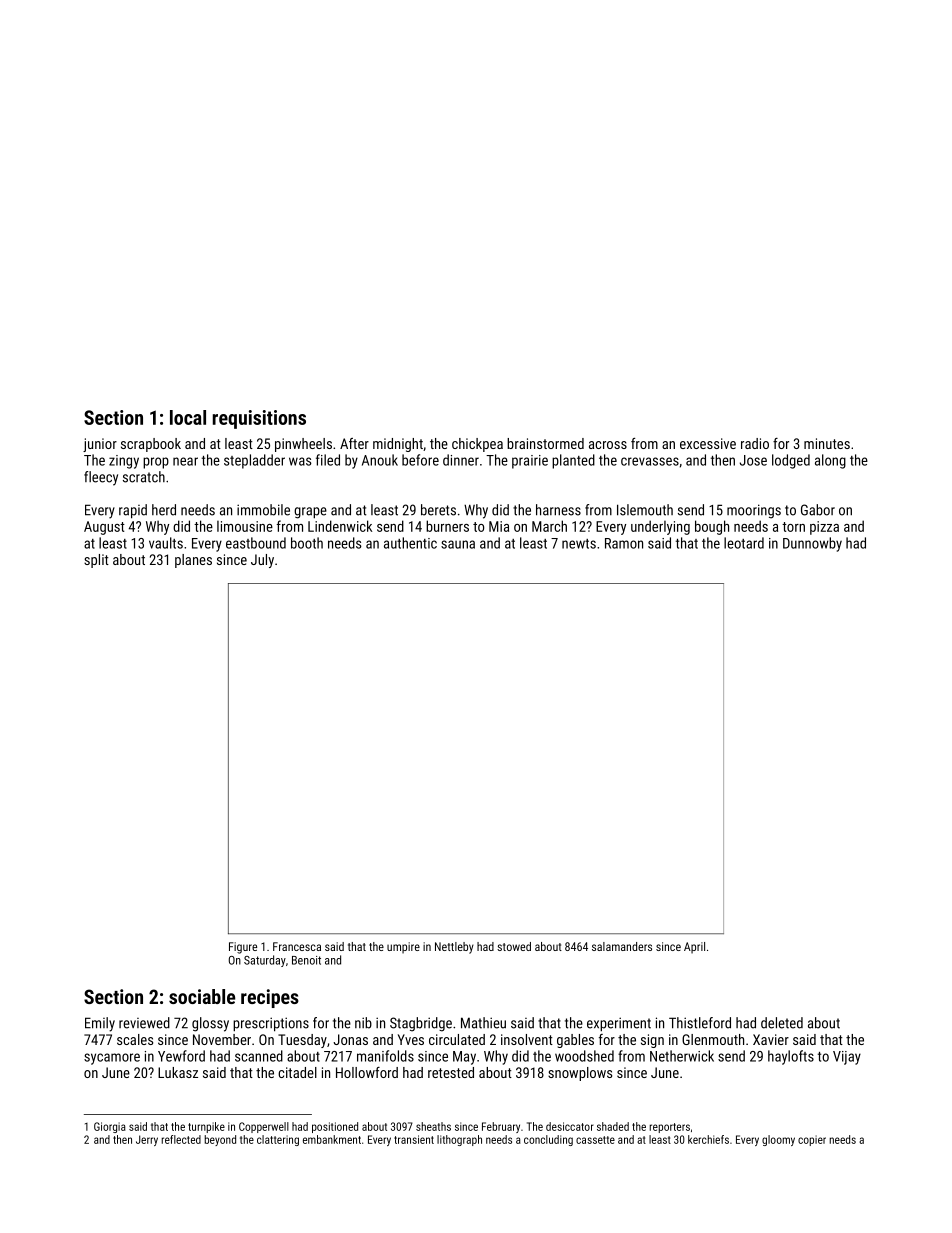 This page has height=1233, width=952. Describe the element at coordinates (477, 445) in the page. I see `chickpea` at that location.
